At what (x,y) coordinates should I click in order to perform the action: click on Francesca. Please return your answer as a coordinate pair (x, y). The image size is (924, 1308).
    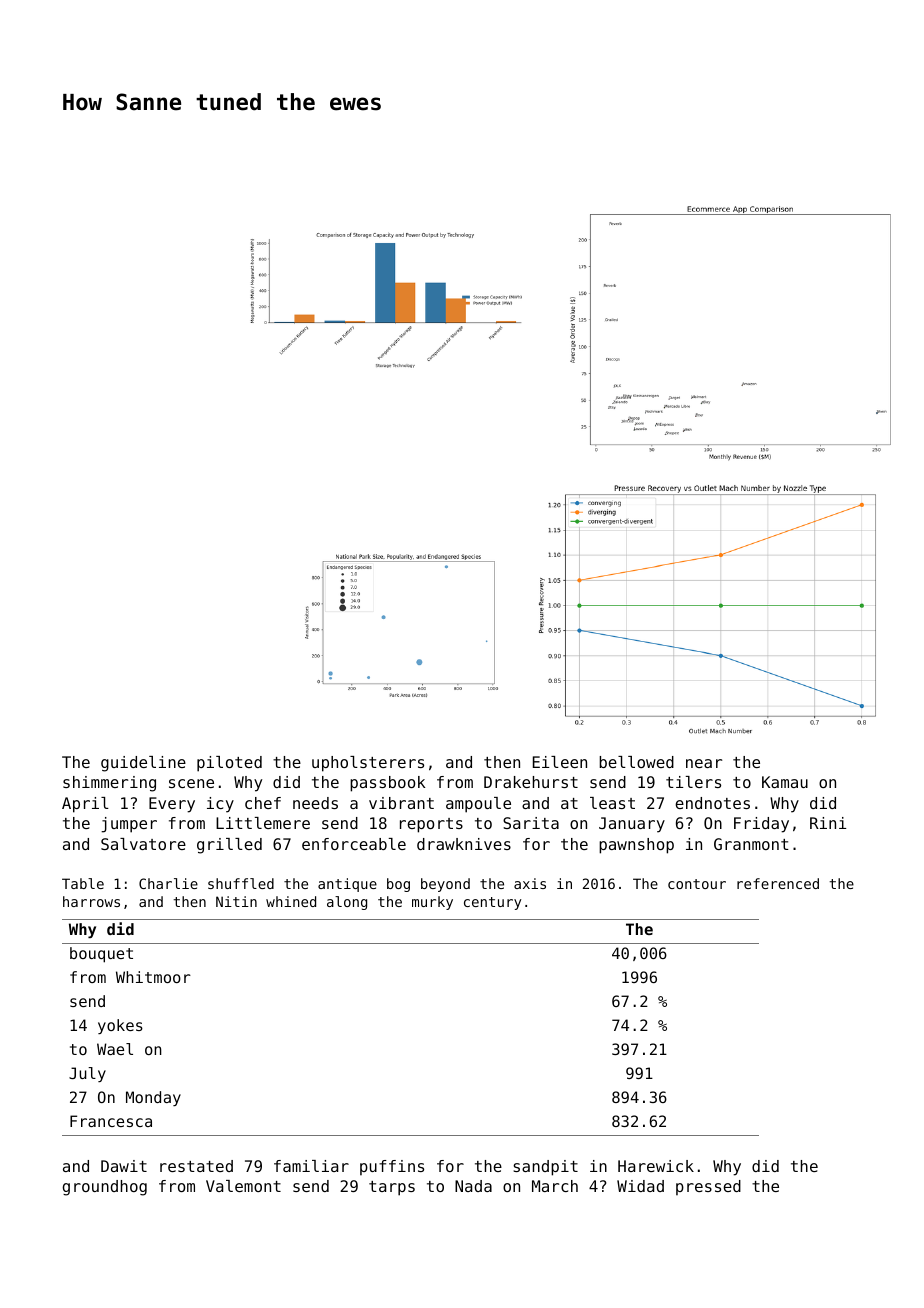
    Looking at the image, I should click on (111, 1121).
